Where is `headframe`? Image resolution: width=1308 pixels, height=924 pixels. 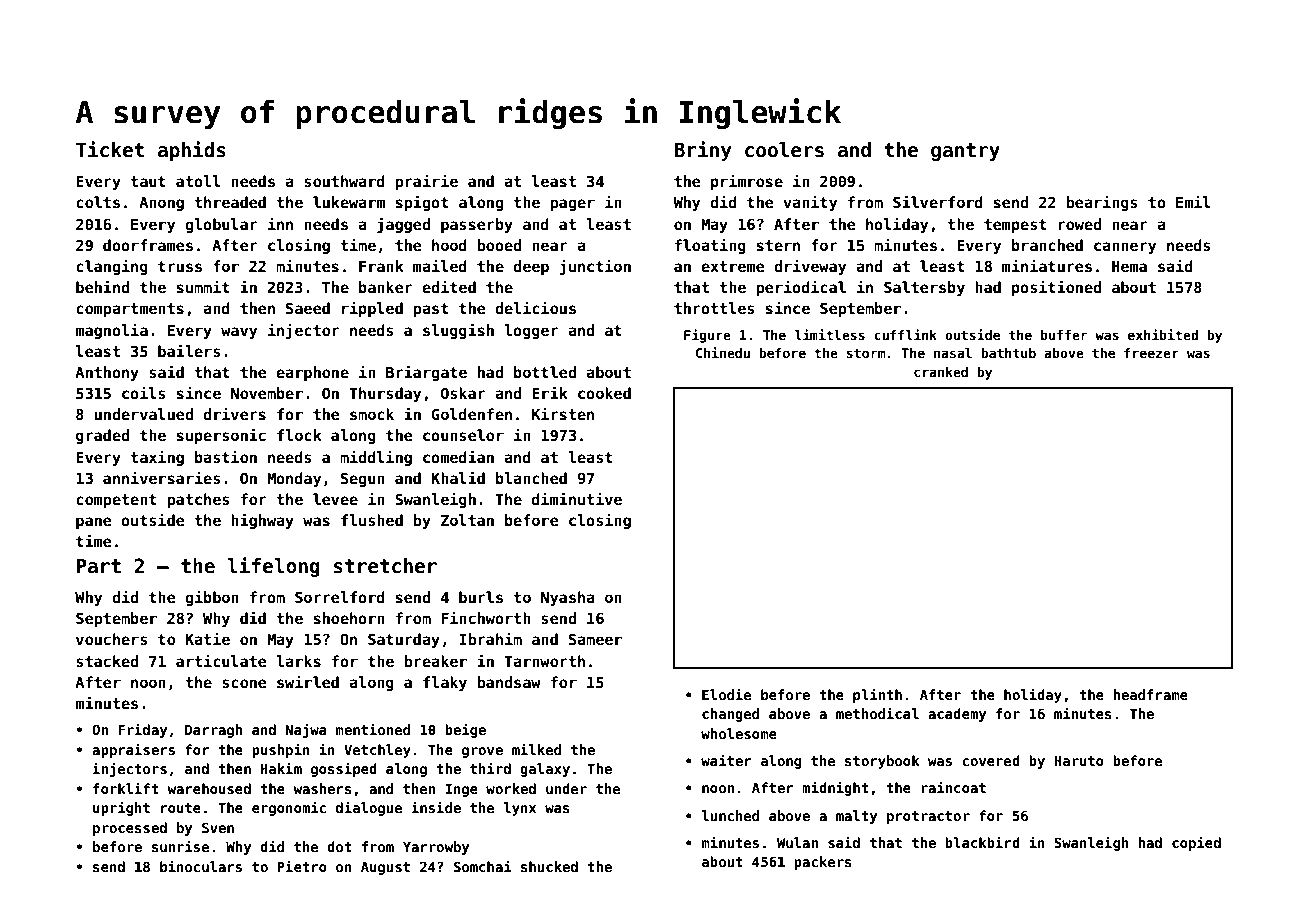 headframe is located at coordinates (1150, 694).
